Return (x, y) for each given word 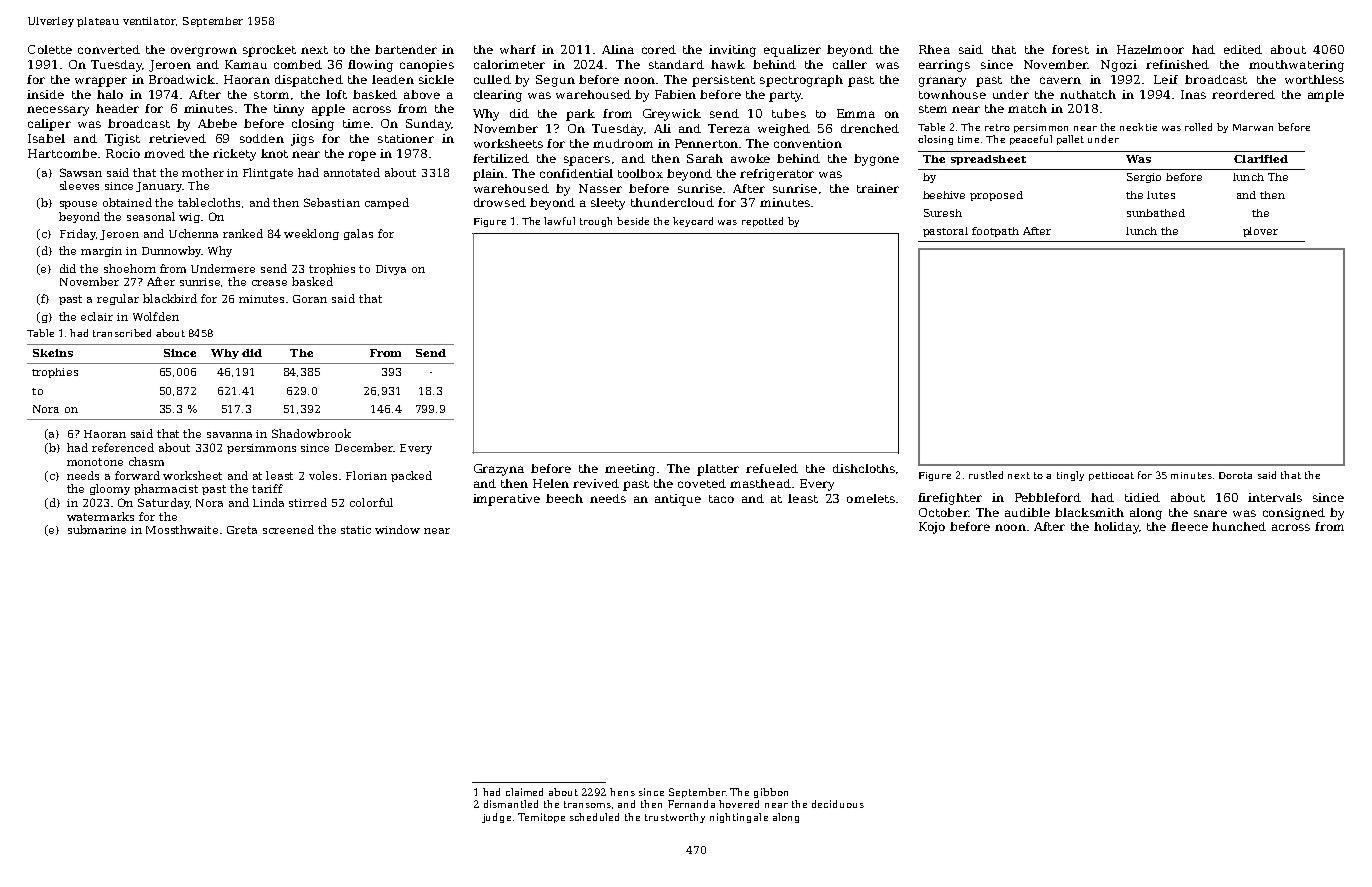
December (364, 447)
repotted (762, 222)
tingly (1070, 476)
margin (101, 252)
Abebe (217, 123)
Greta (242, 530)
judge (496, 818)
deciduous (838, 804)
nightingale (739, 818)
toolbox (640, 173)
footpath (995, 232)
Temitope (541, 818)
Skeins (53, 353)
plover (1260, 232)
